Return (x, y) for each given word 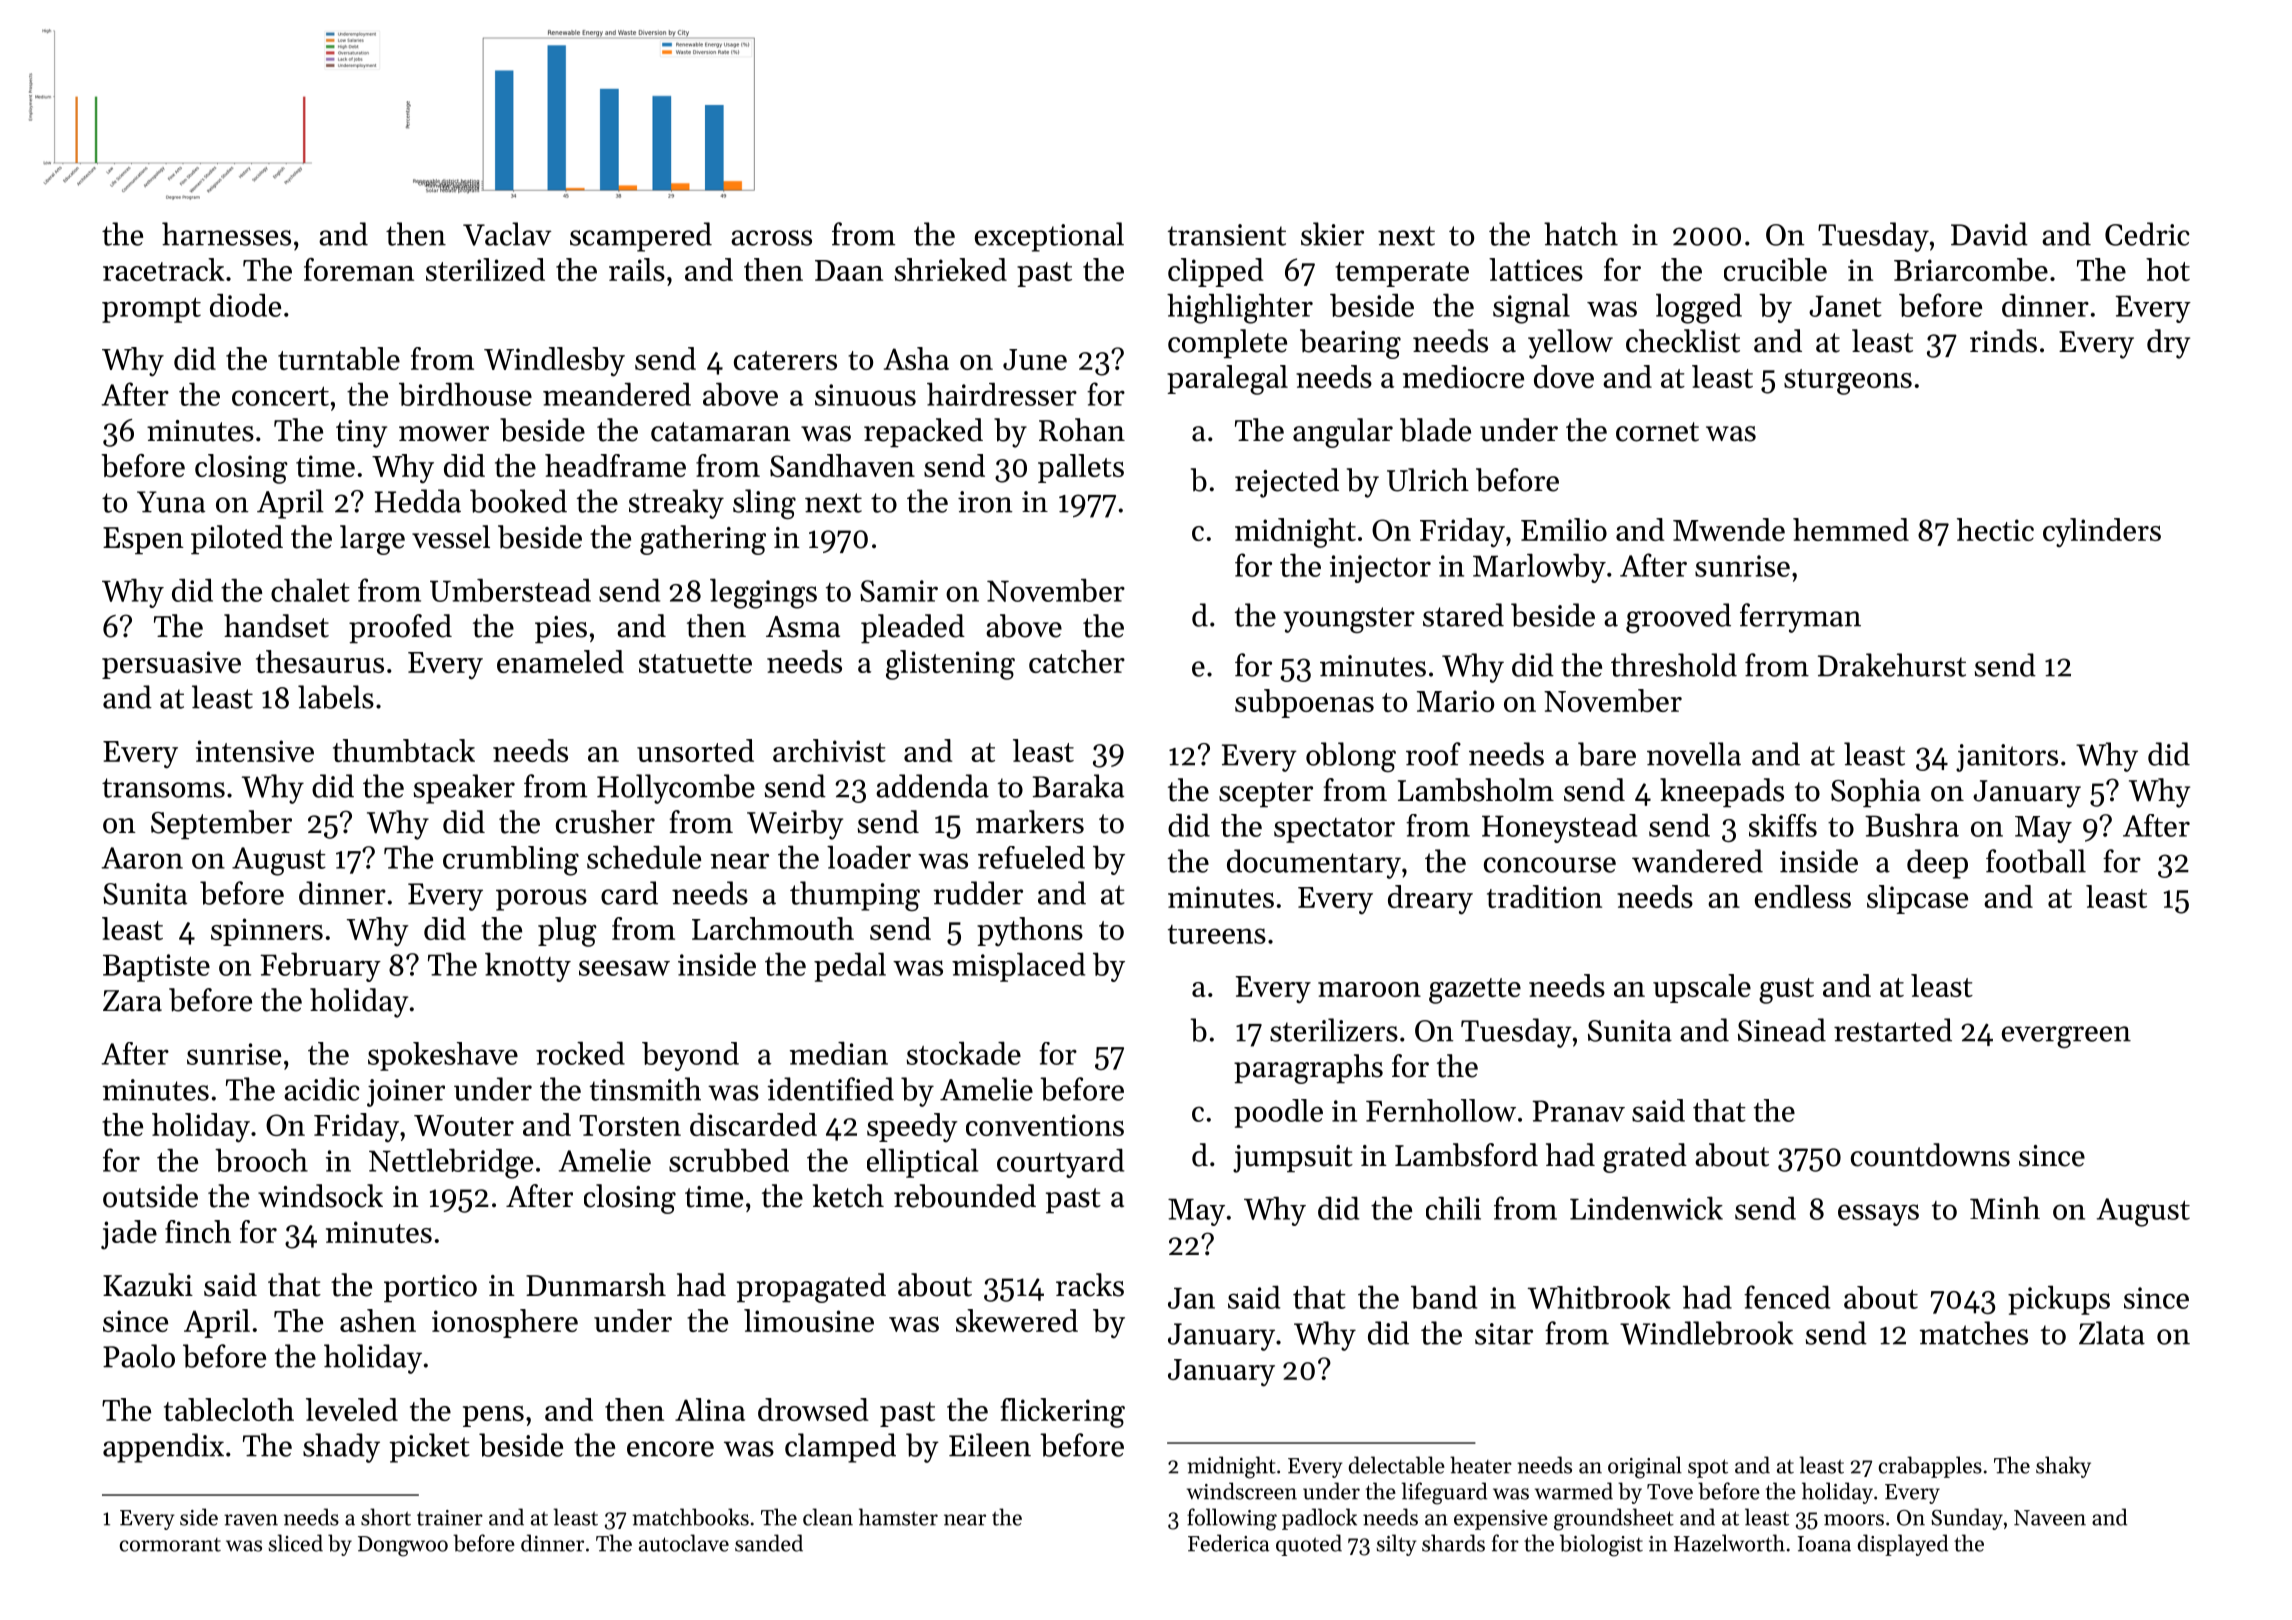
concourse (1550, 865)
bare (1607, 754)
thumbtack (404, 750)
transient (1227, 235)
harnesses (226, 234)
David (1989, 234)
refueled (1031, 857)
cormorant (170, 1545)
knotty (528, 967)
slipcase (1917, 899)
